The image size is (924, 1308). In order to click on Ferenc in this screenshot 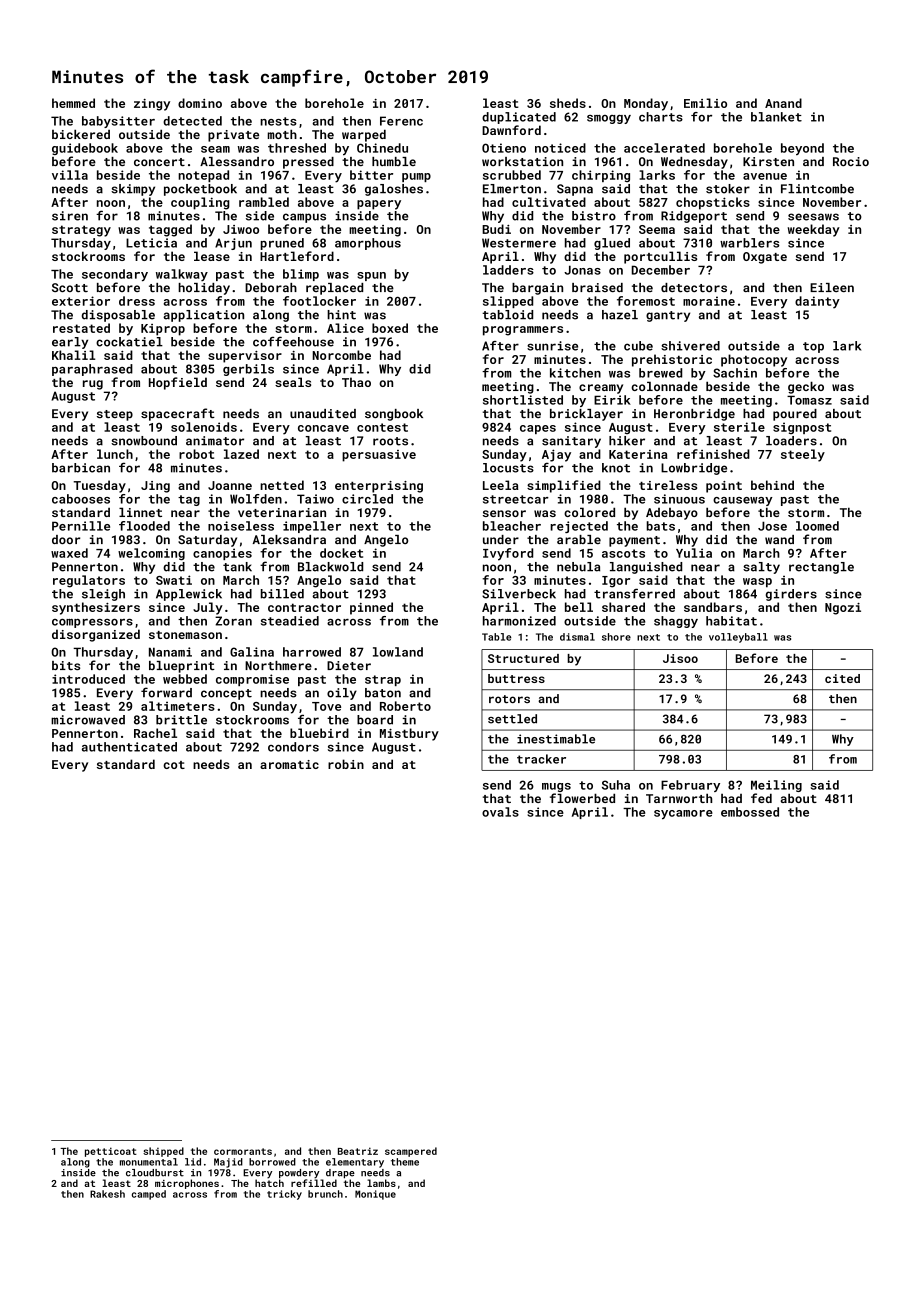, I will do `click(401, 121)`.
